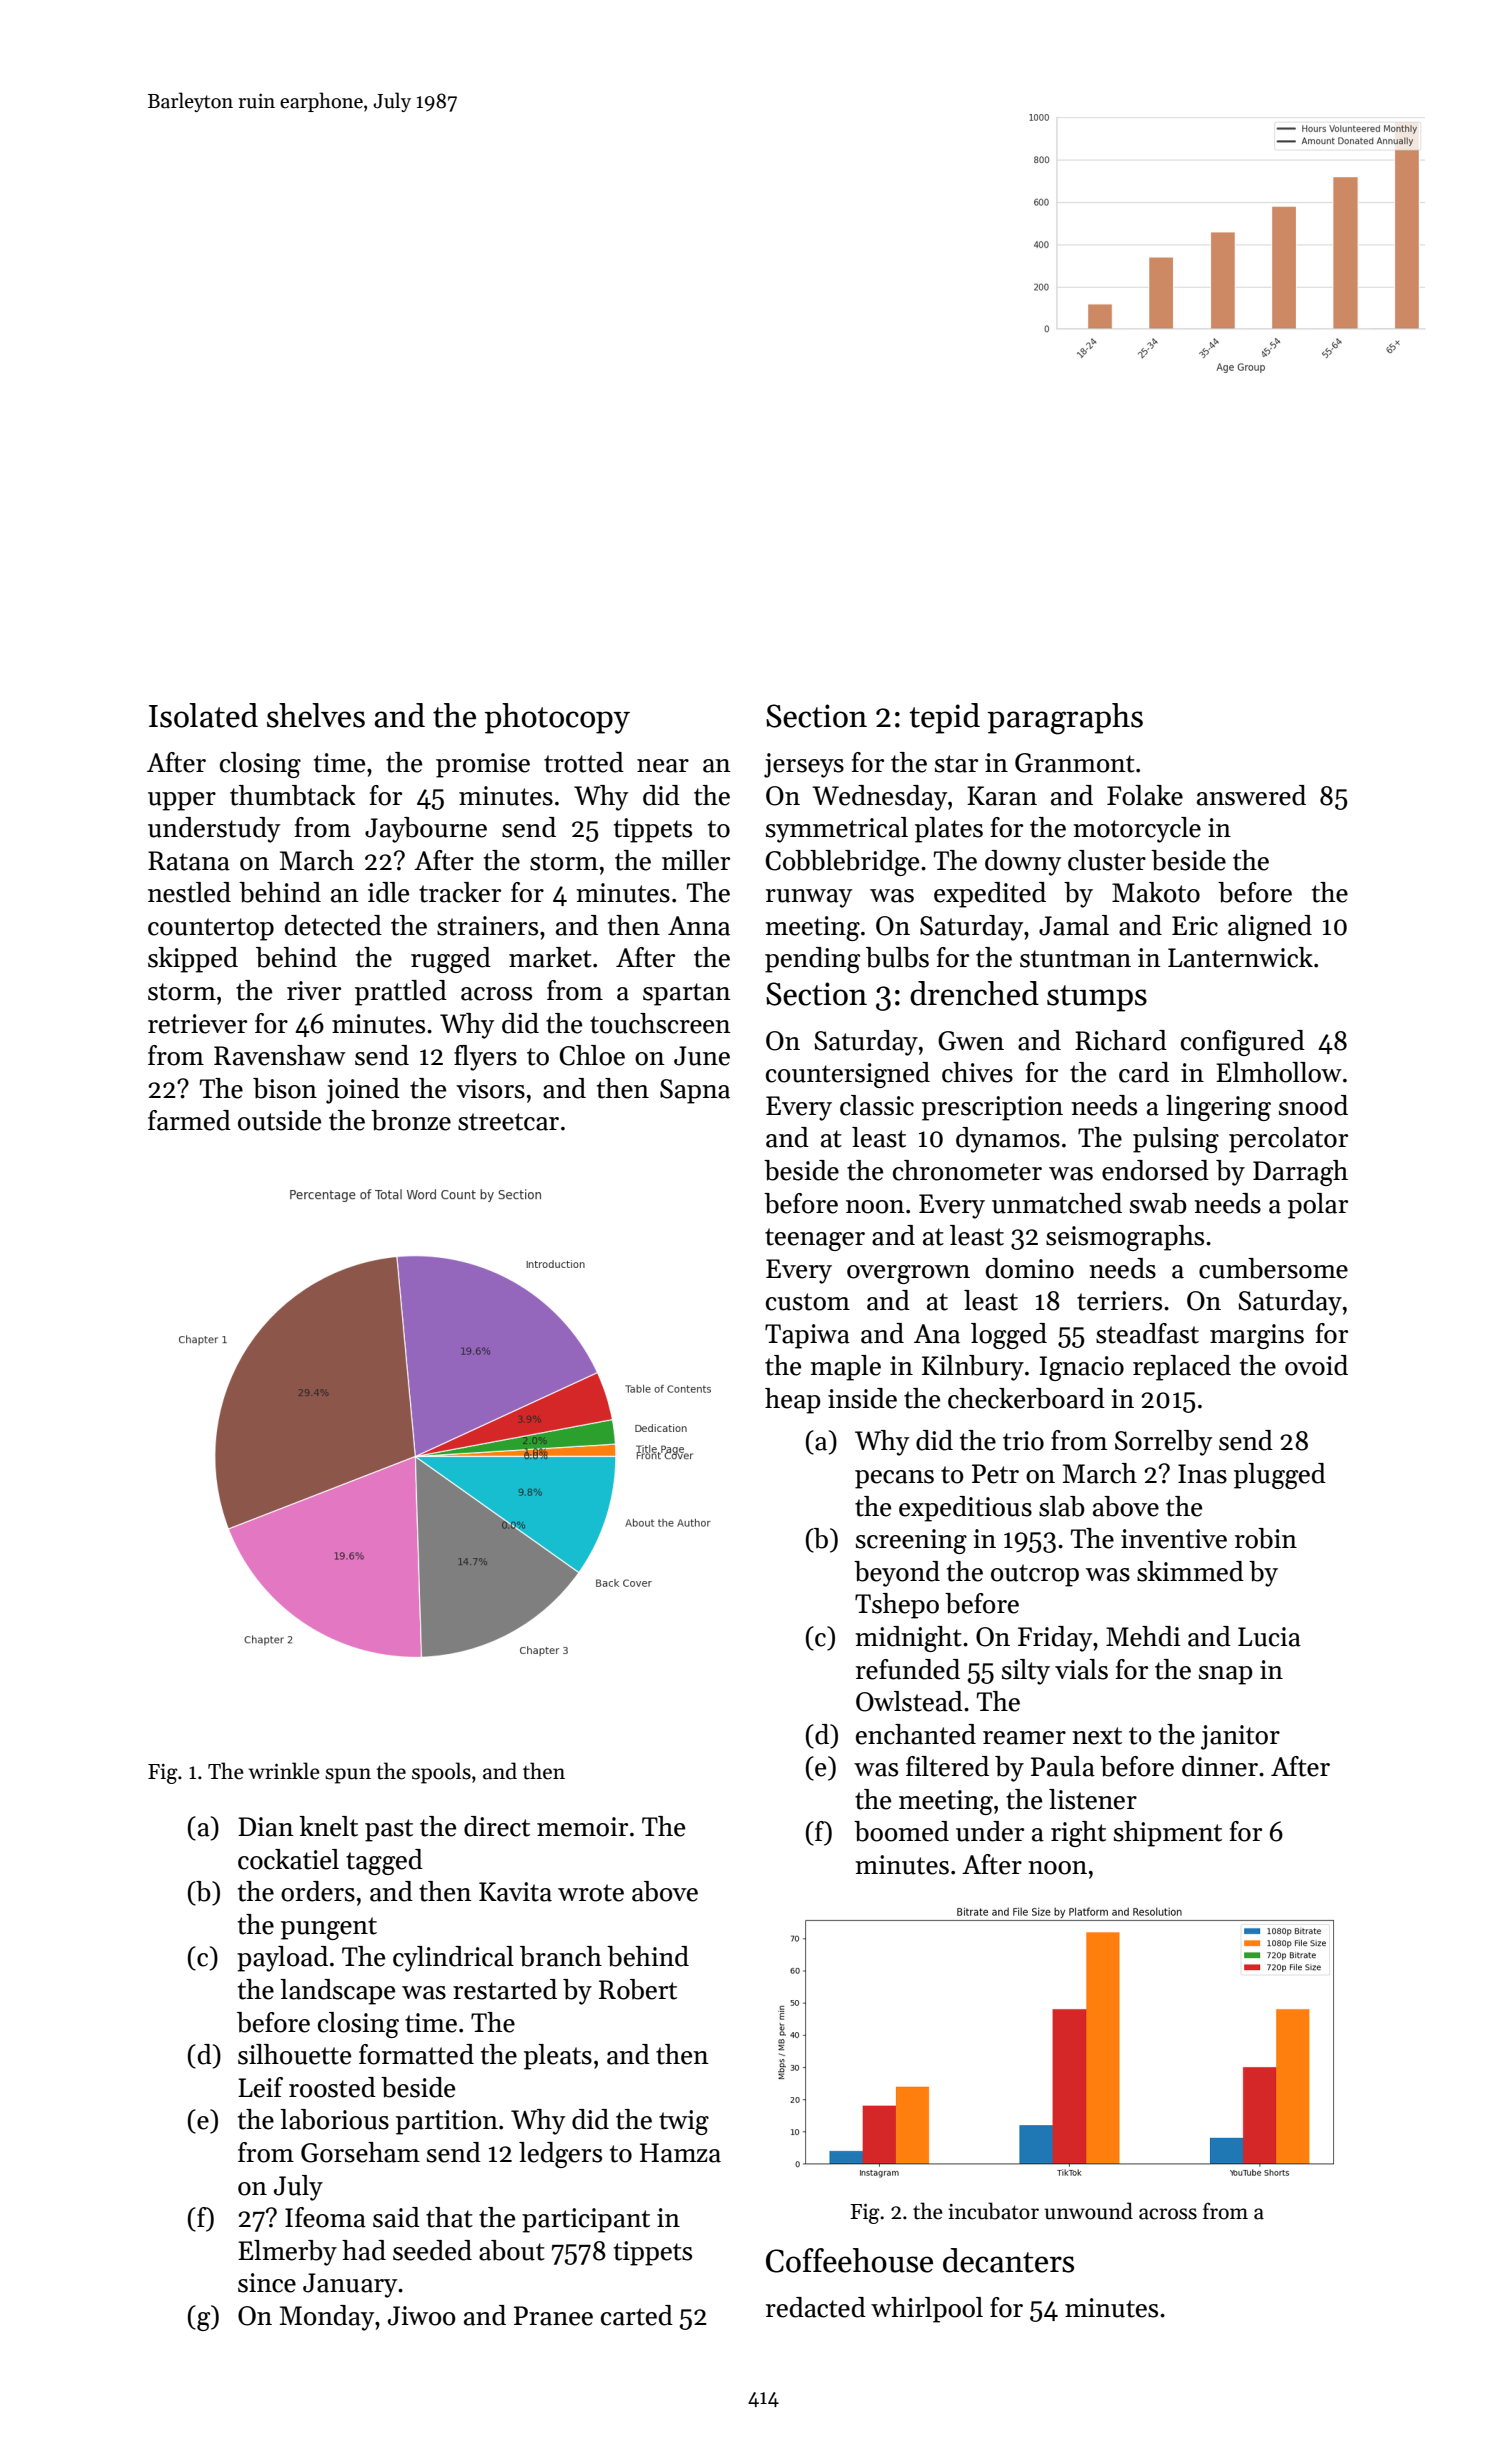 The height and width of the page is (2464, 1496). I want to click on shipment, so click(1168, 1834).
